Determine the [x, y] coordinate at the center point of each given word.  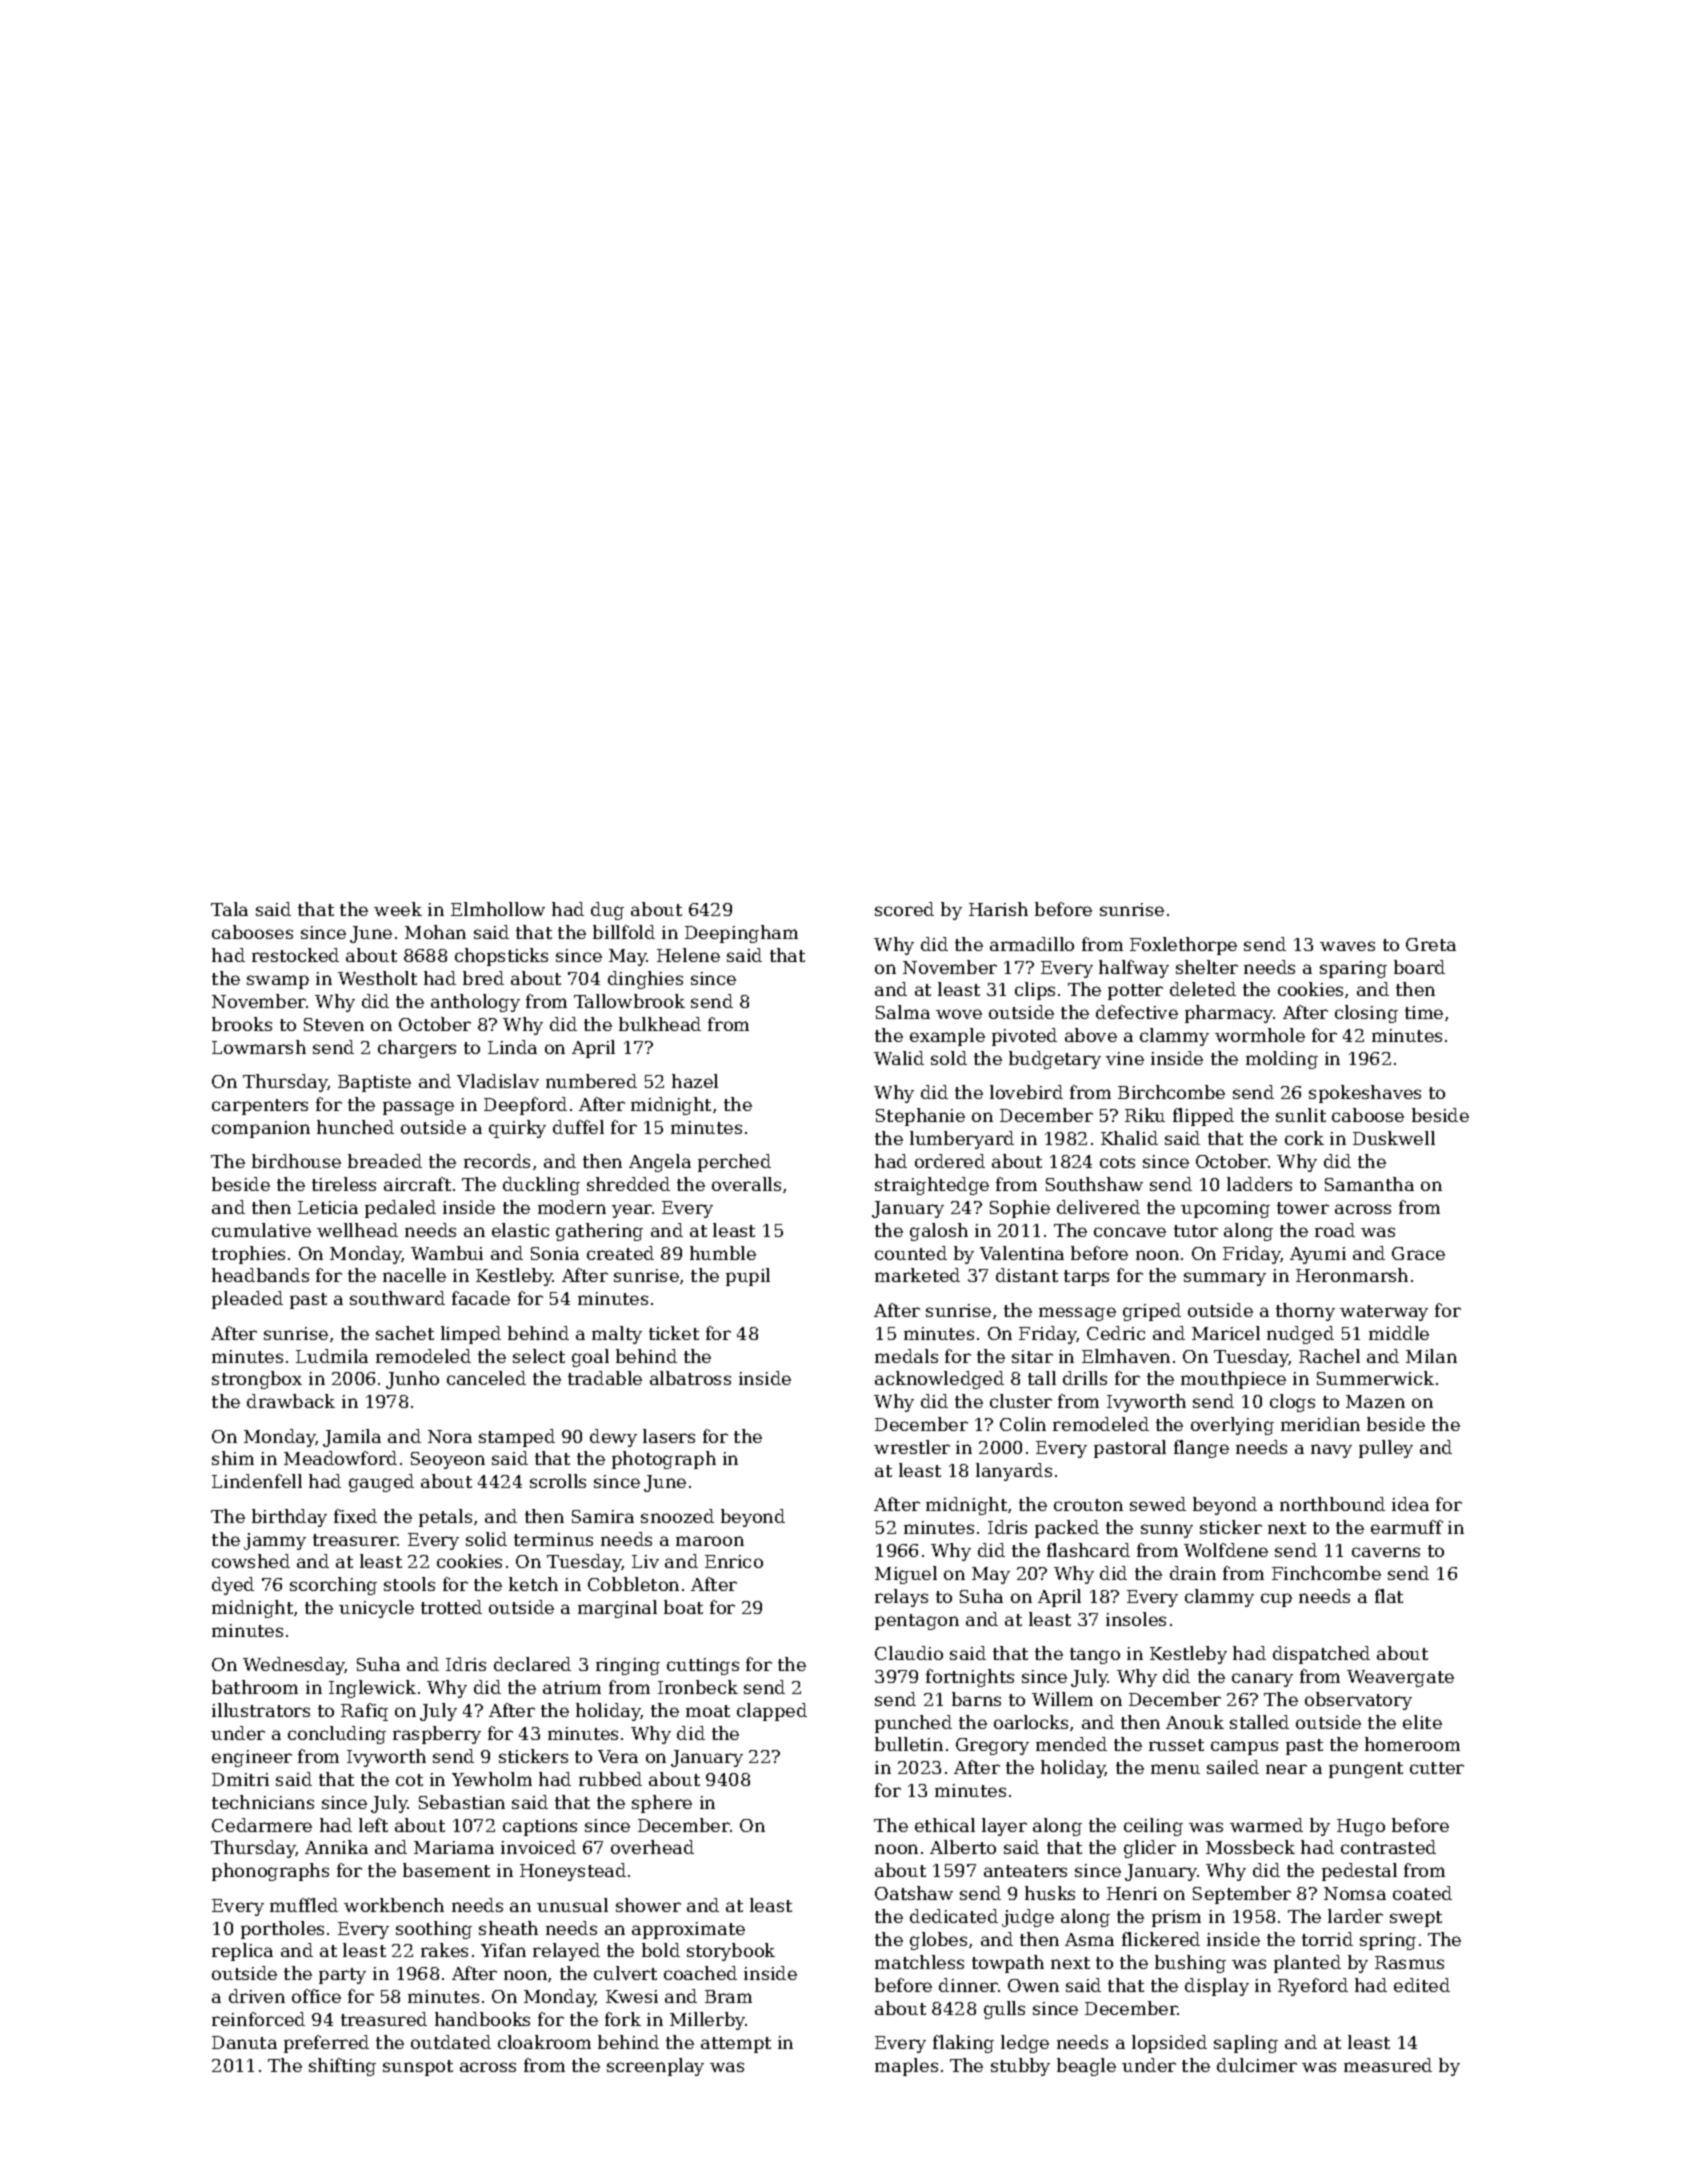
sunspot [418, 2068]
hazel [695, 1081]
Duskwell [1394, 1138]
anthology [475, 1003]
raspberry [437, 1735]
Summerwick [1375, 1378]
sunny [1167, 1531]
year [632, 1211]
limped [471, 1335]
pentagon [917, 1622]
